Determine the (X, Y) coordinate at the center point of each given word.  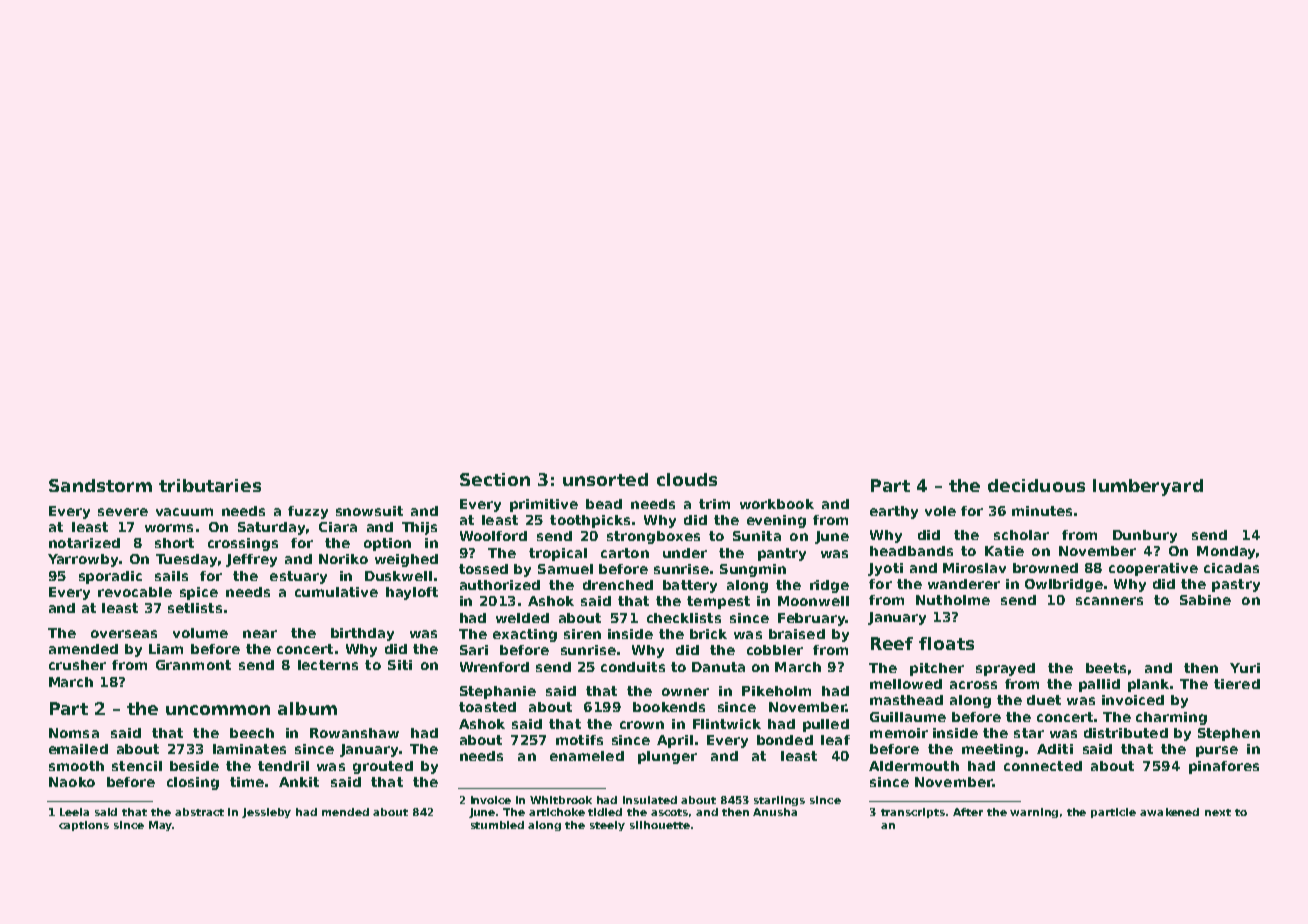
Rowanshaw (354, 733)
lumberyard (1148, 487)
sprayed (1005, 669)
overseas (124, 634)
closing (193, 783)
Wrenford (494, 667)
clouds (687, 479)
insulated (650, 800)
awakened (1169, 812)
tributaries (210, 485)
